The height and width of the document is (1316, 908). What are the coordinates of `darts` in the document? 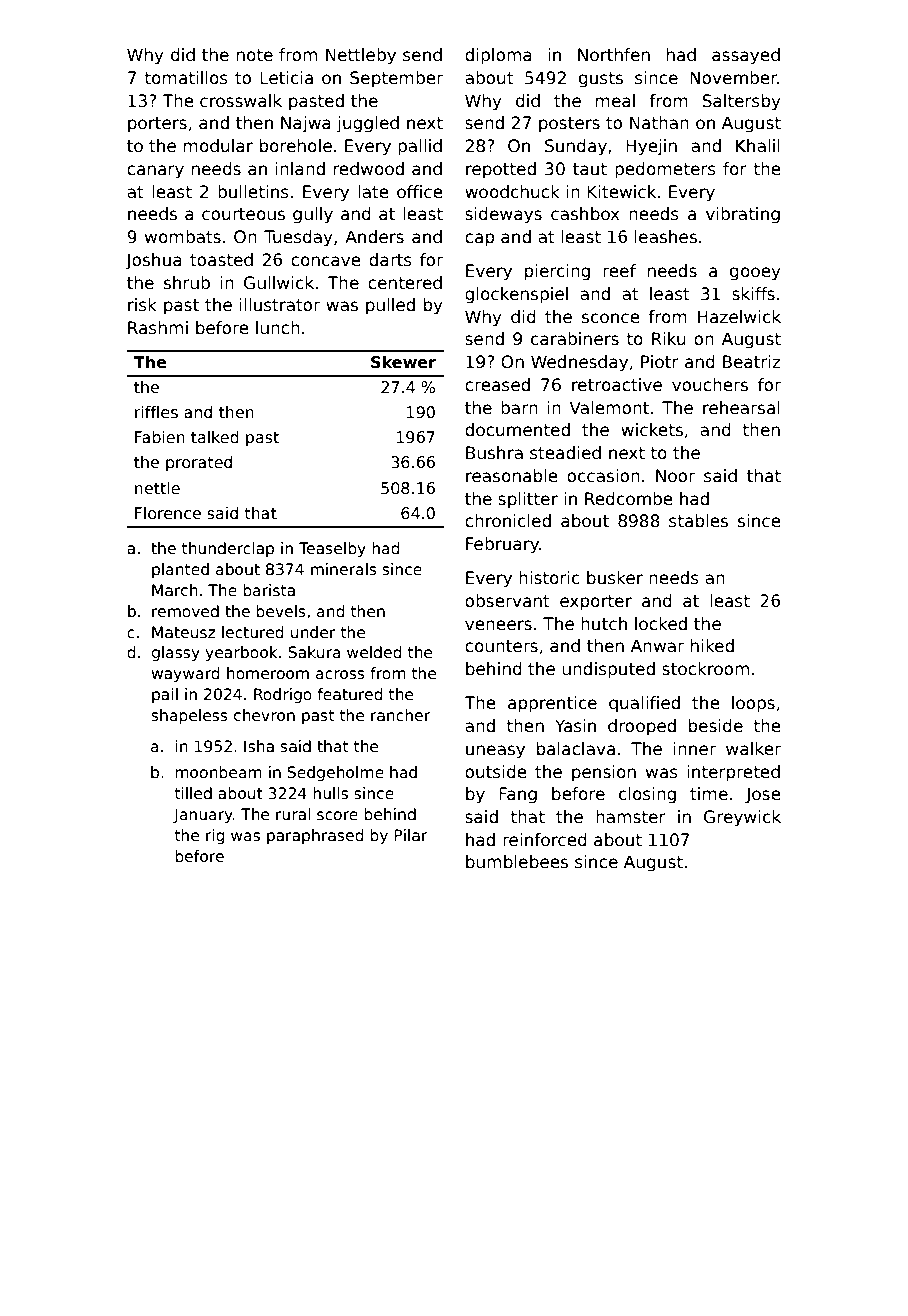 It's located at (390, 260).
